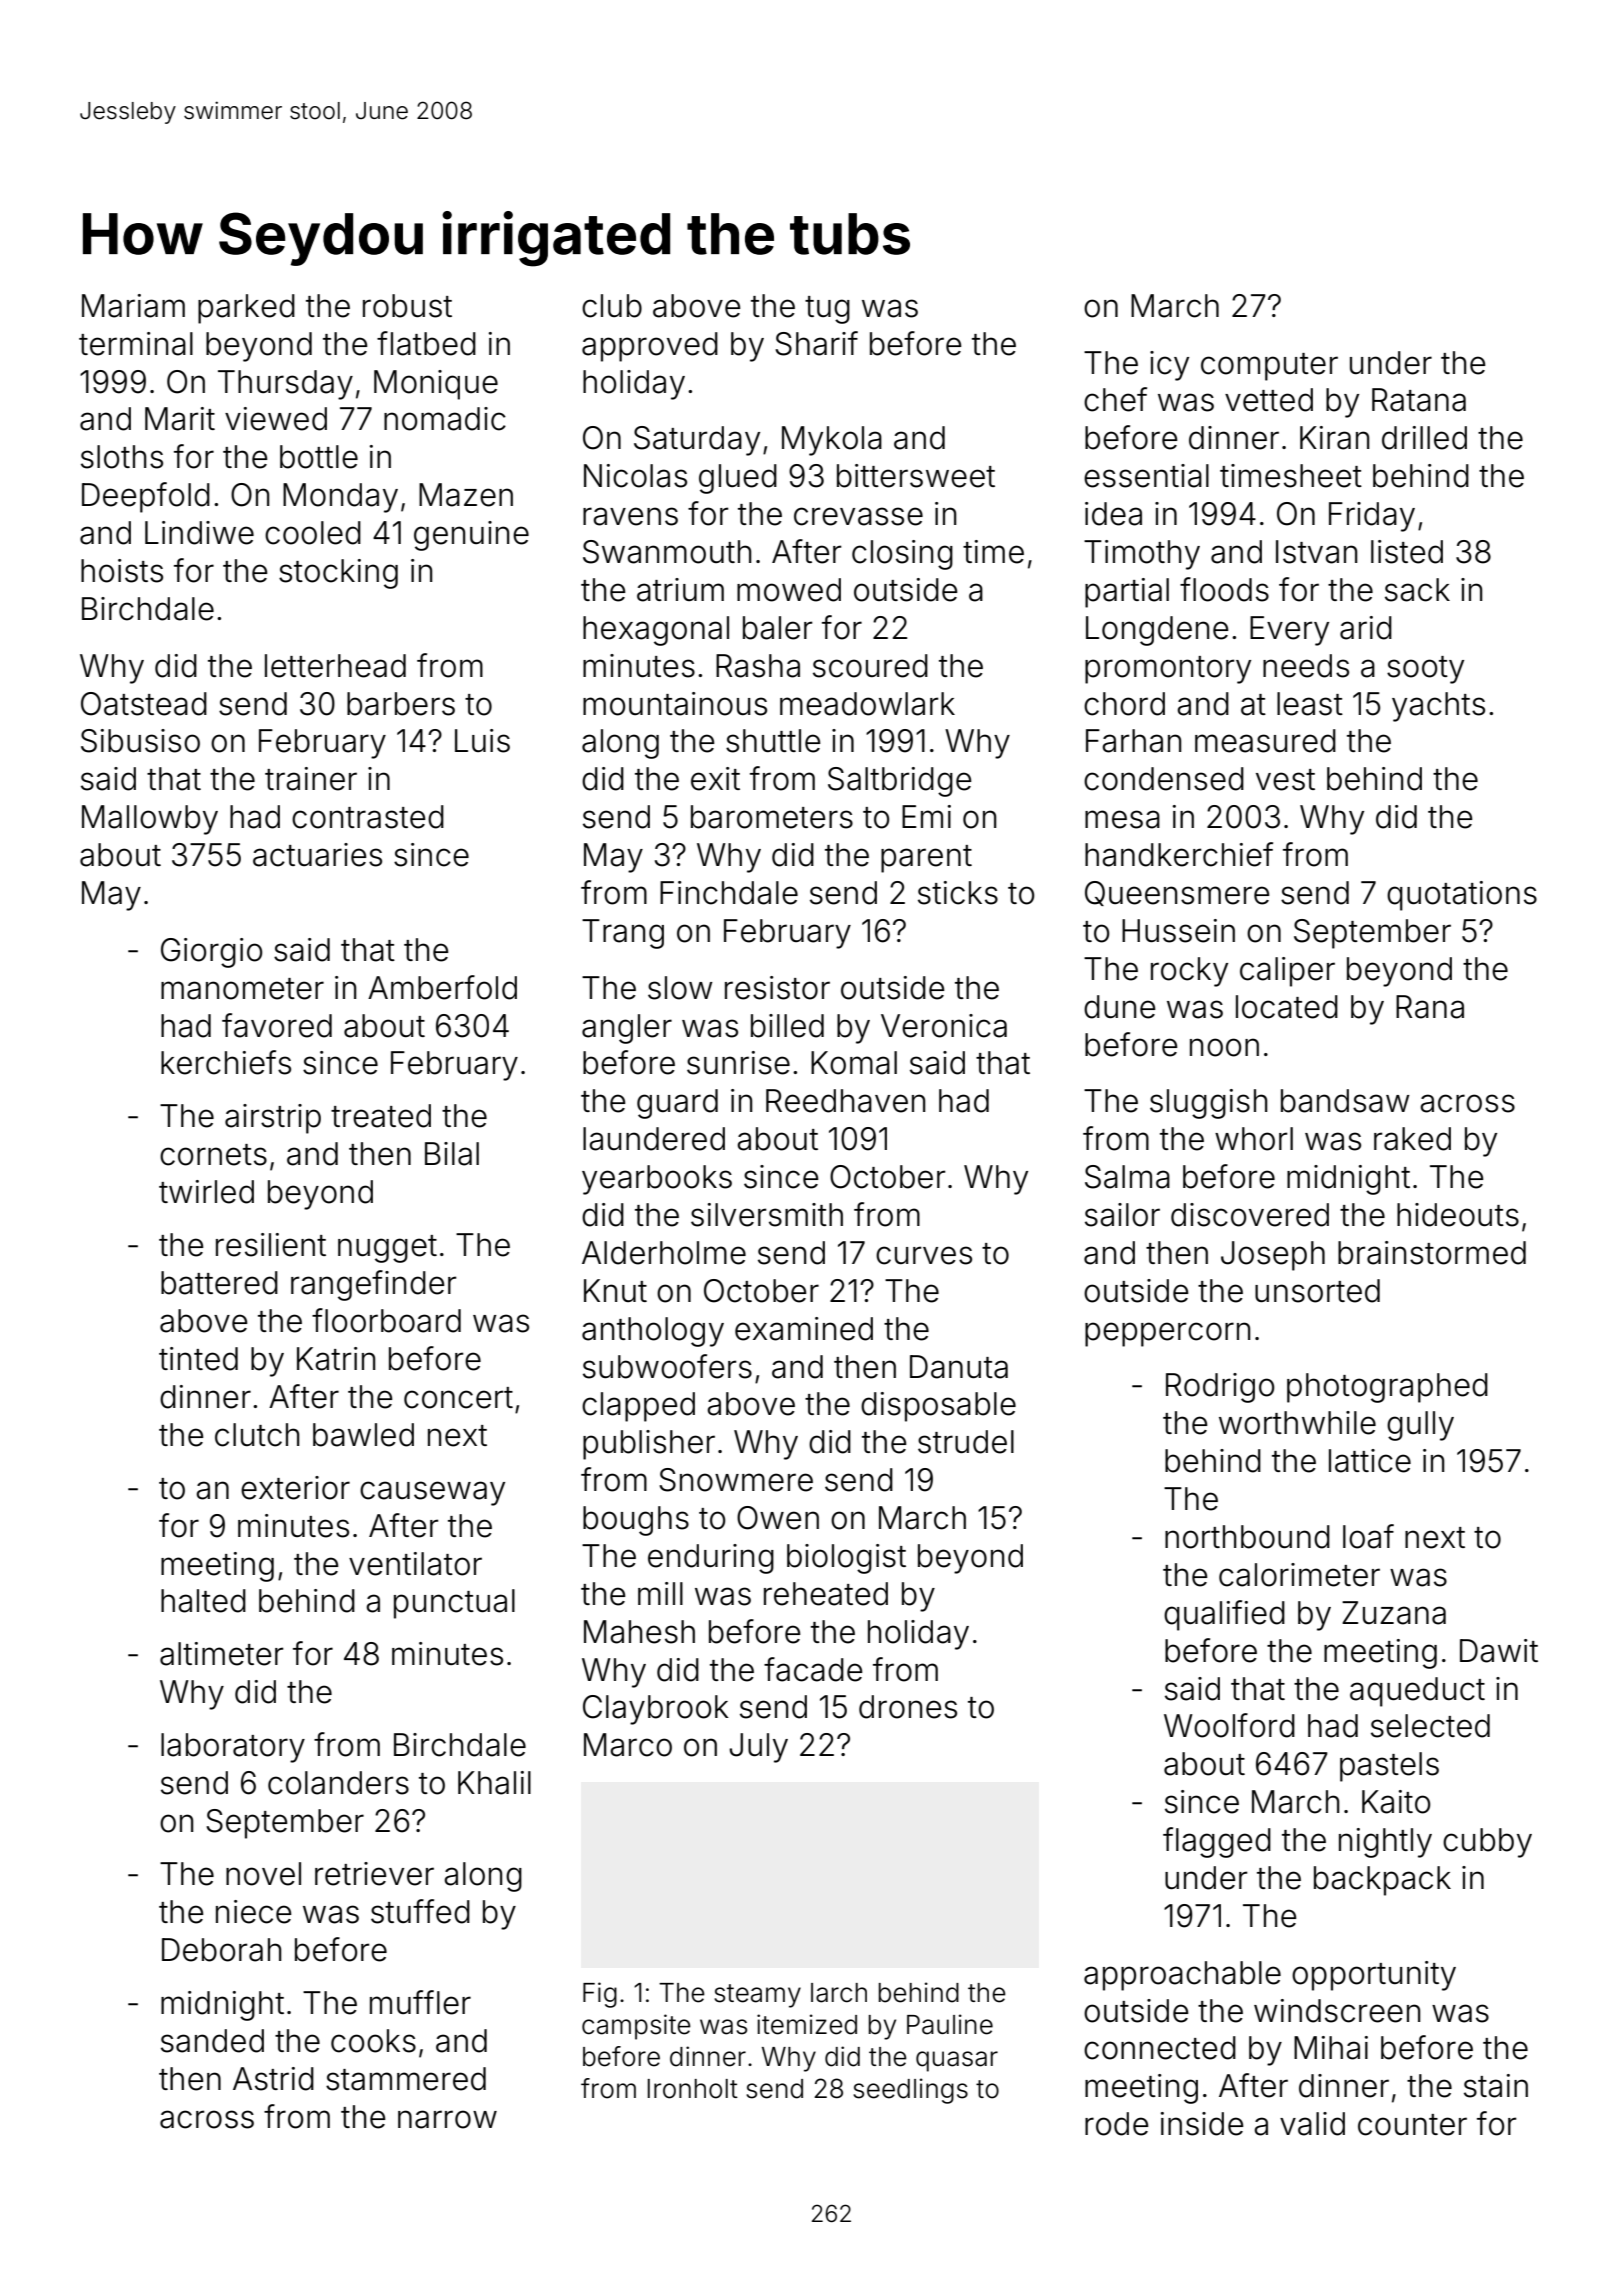 The height and width of the screenshot is (2292, 1620). What do you see at coordinates (340, 498) in the screenshot?
I see `Monday` at bounding box center [340, 498].
